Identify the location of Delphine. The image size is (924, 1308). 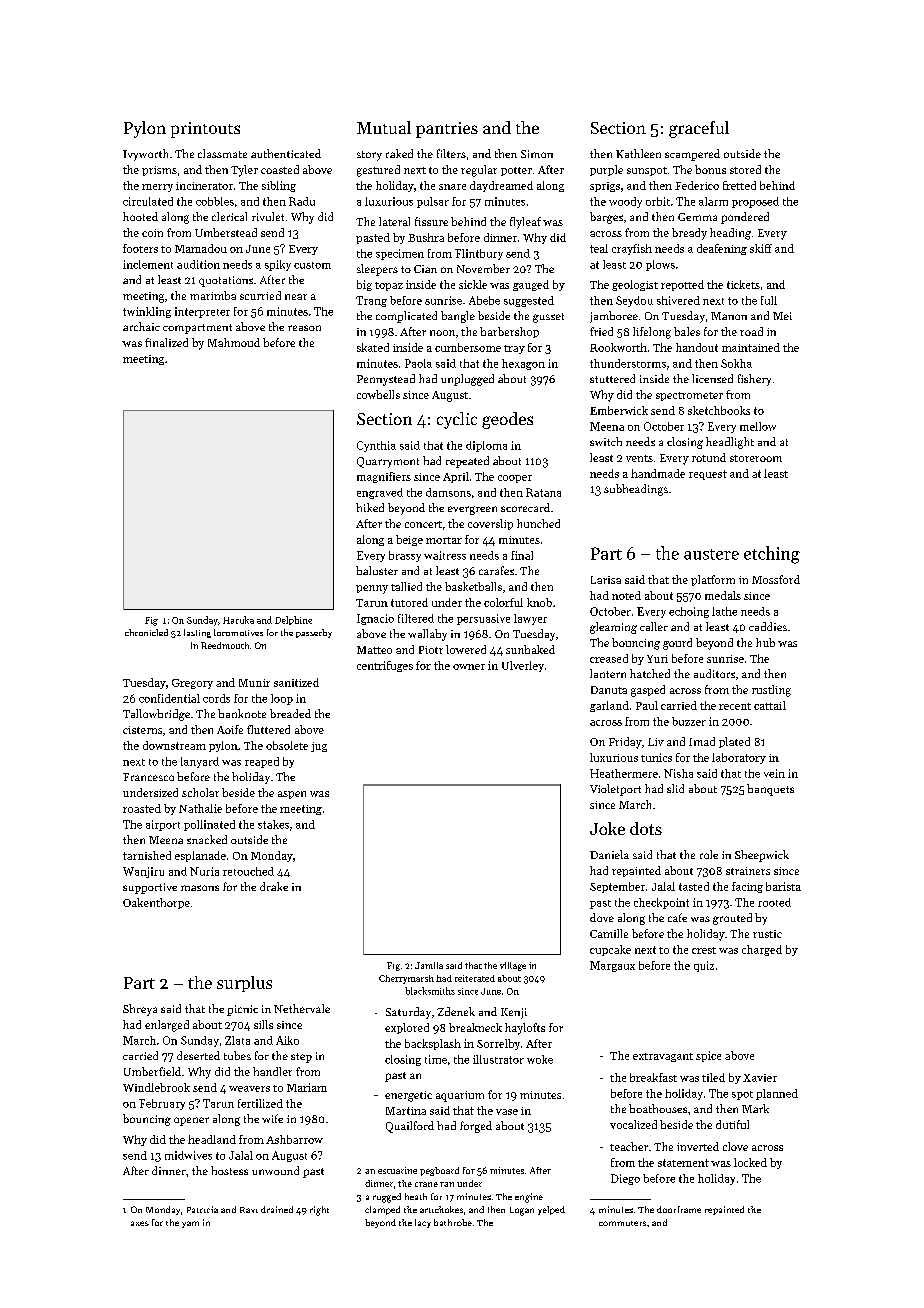
(293, 620).
